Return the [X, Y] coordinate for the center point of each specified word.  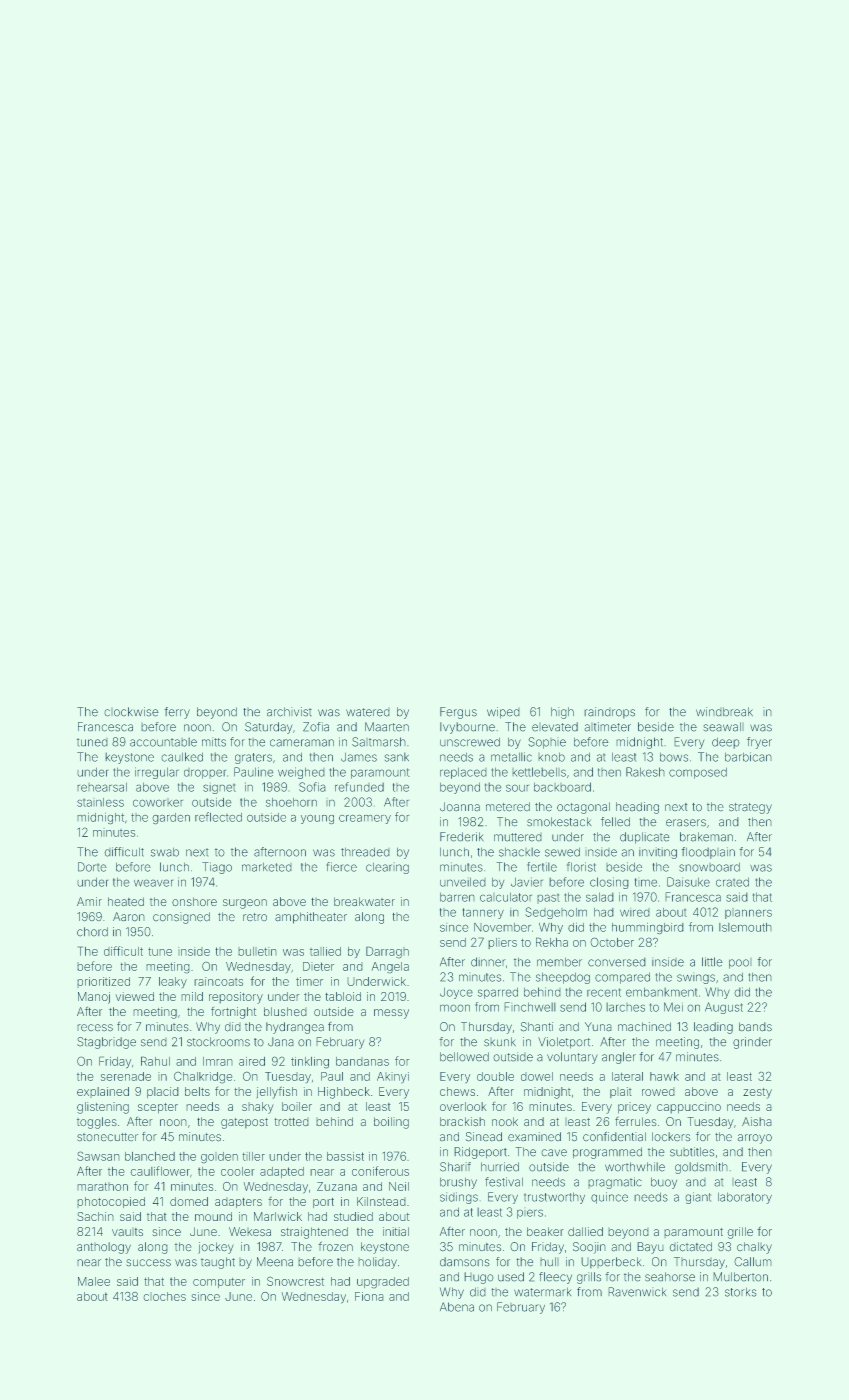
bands [755, 1027]
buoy [664, 1183]
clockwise [131, 712]
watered [368, 712]
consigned [181, 918]
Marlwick [278, 1216]
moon [455, 1008]
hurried [500, 1167]
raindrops [609, 713]
